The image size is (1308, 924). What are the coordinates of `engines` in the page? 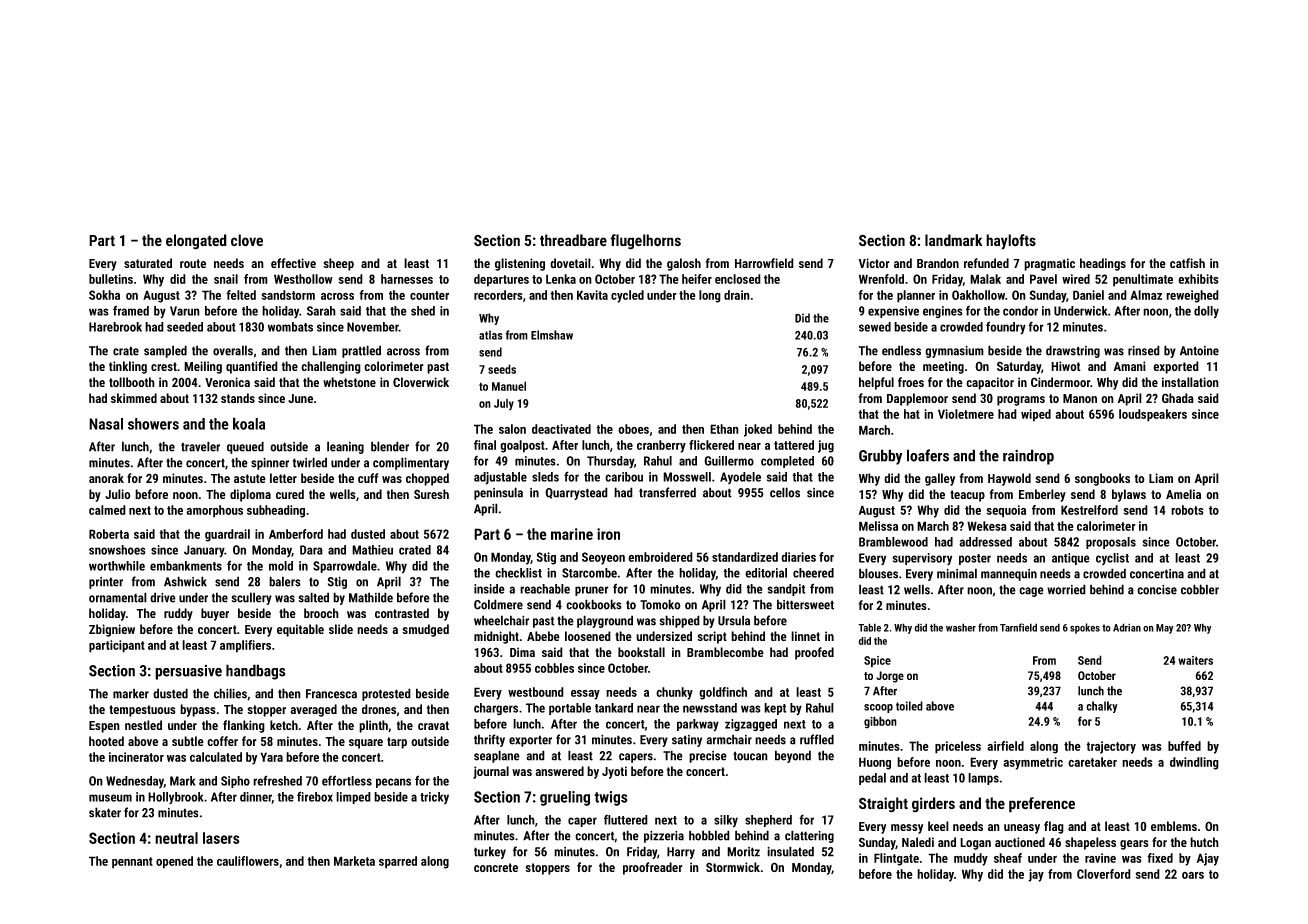 It's located at (943, 312).
